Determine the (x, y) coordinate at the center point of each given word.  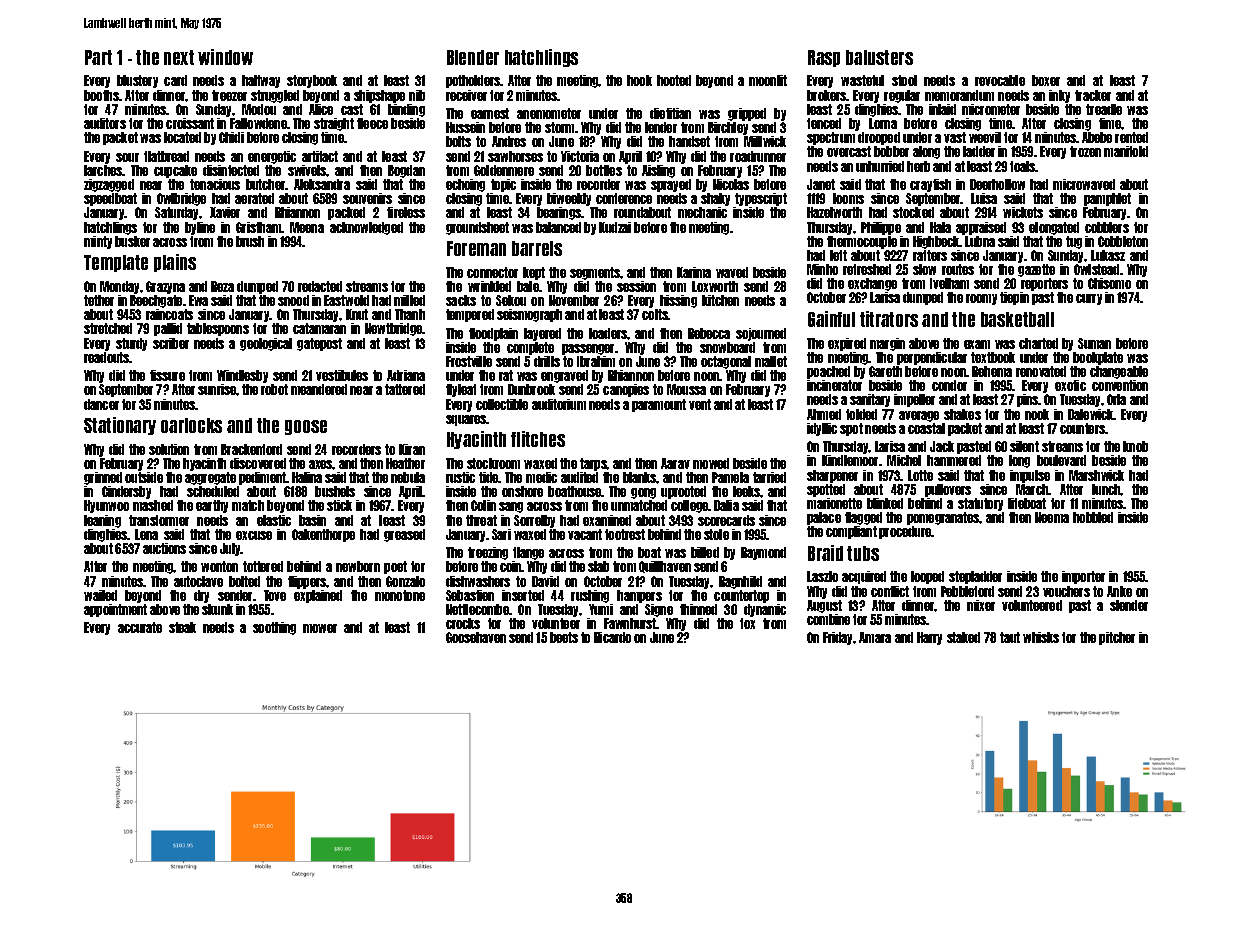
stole (716, 534)
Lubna (980, 241)
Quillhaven (665, 567)
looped (927, 577)
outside (144, 477)
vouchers (1066, 591)
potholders (473, 81)
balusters (879, 57)
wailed (100, 595)
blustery (137, 81)
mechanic (702, 212)
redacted (320, 286)
